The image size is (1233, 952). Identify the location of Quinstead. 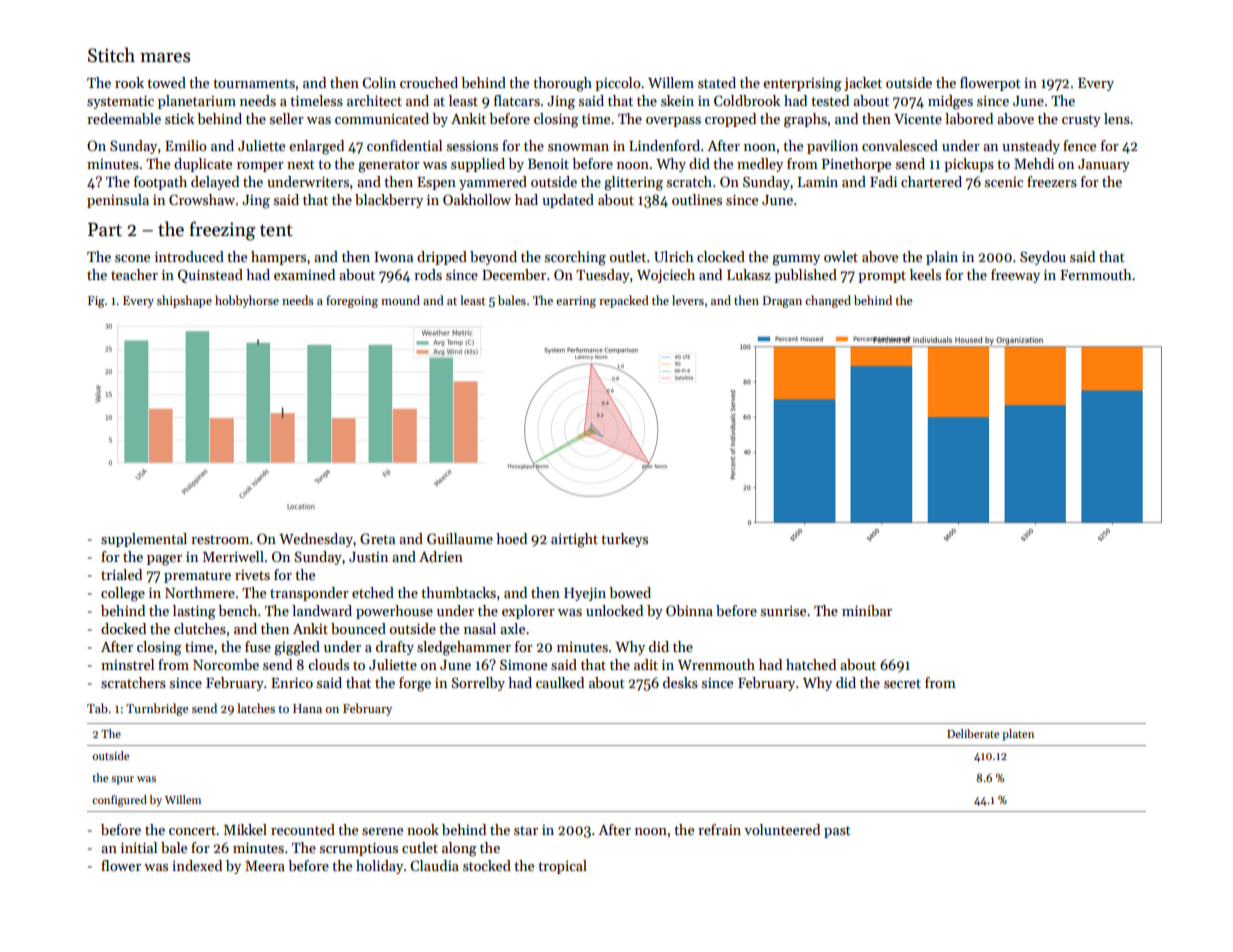
(210, 276).
